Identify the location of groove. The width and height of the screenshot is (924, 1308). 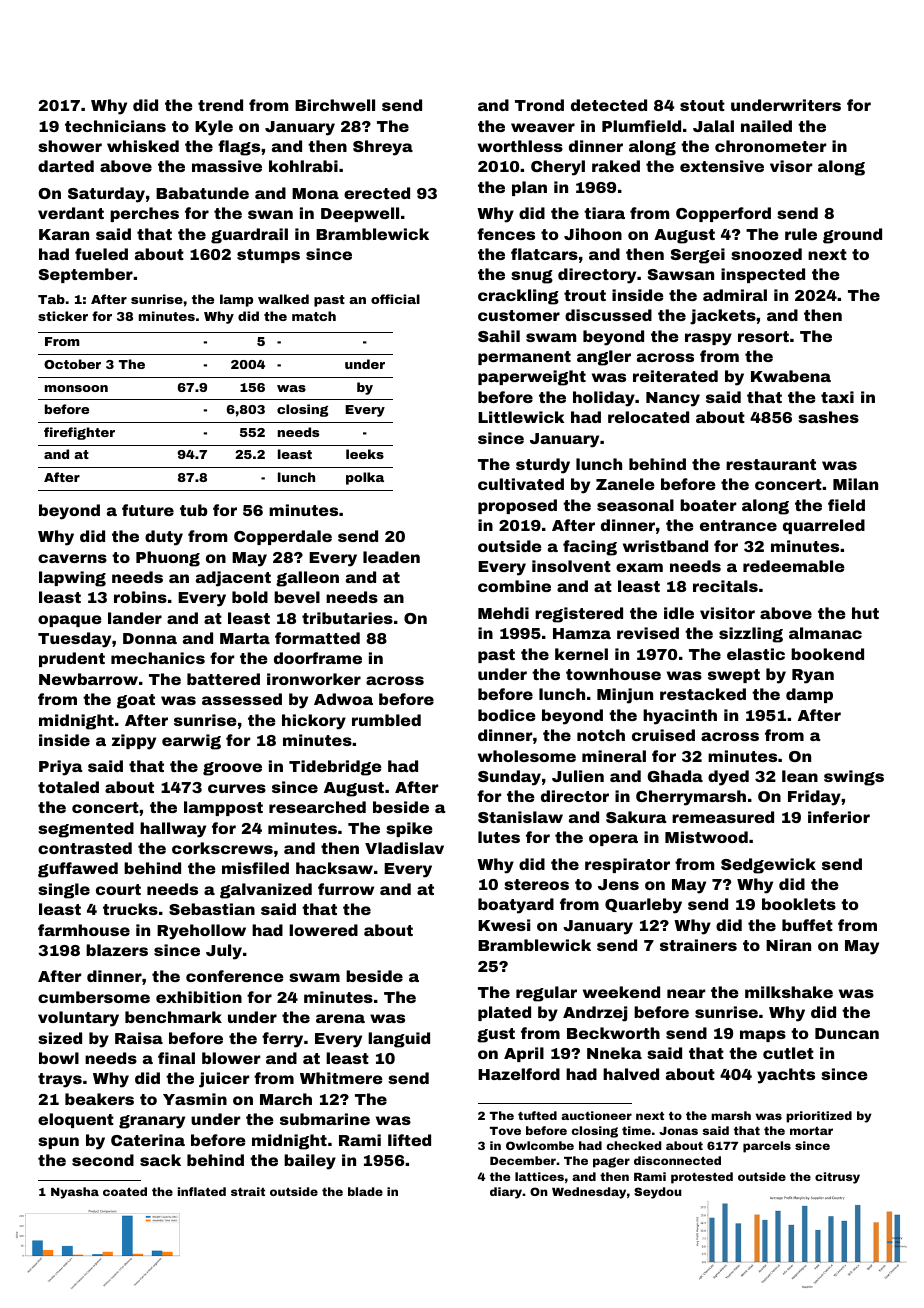
(232, 769).
